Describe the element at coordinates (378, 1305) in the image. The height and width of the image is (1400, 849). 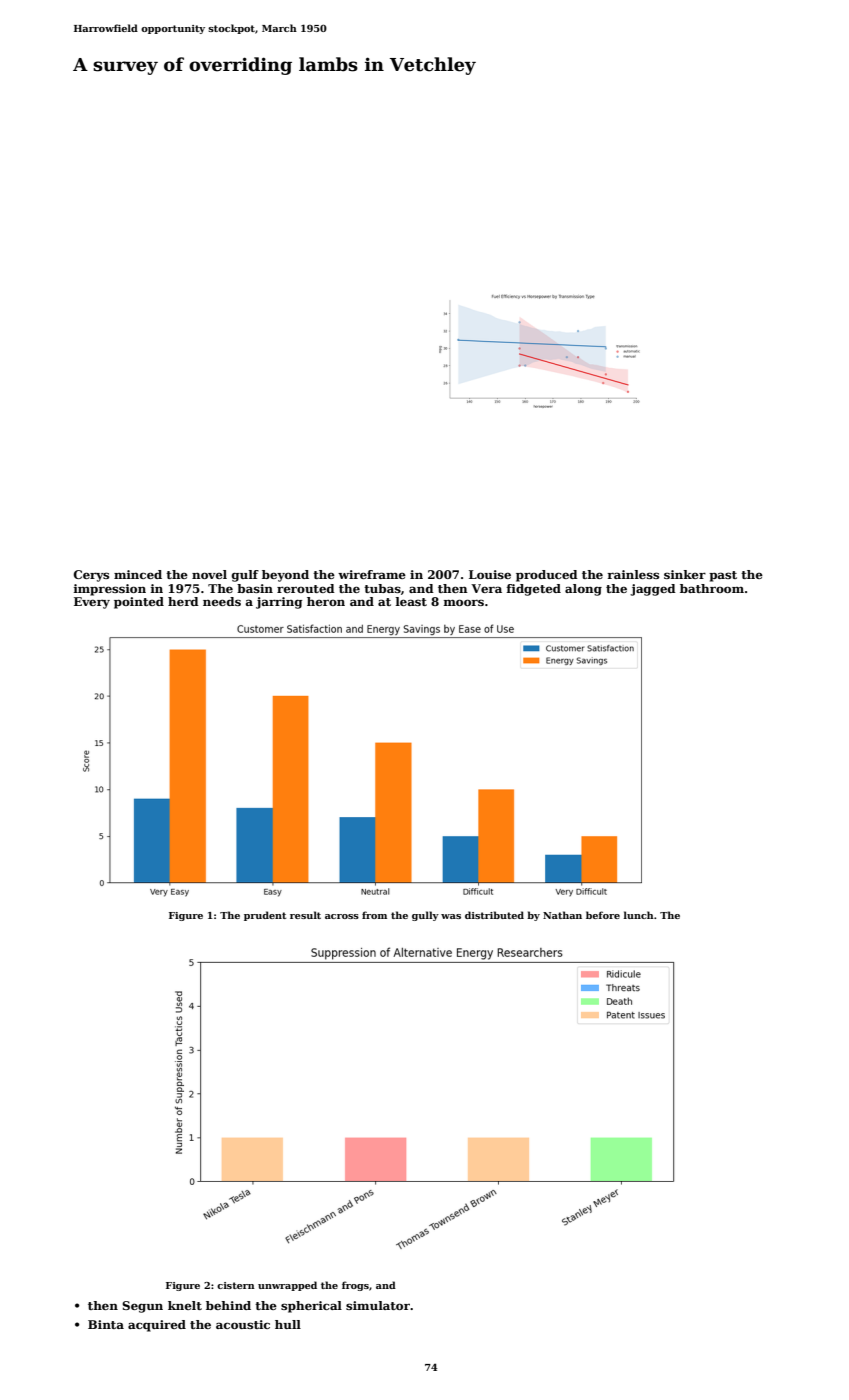
I see `simulator` at that location.
